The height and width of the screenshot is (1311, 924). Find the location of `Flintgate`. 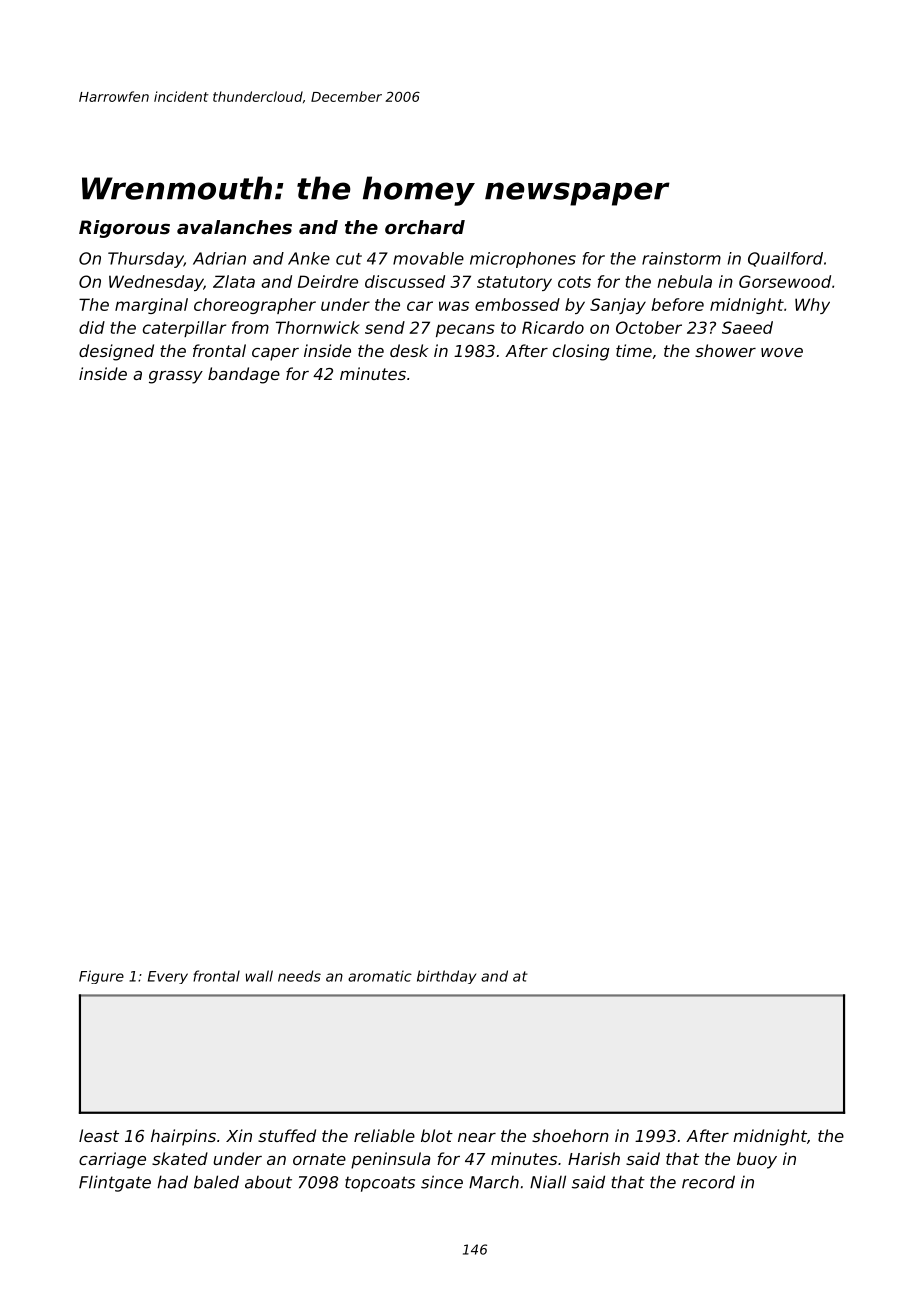

Flintgate is located at coordinates (115, 1183).
